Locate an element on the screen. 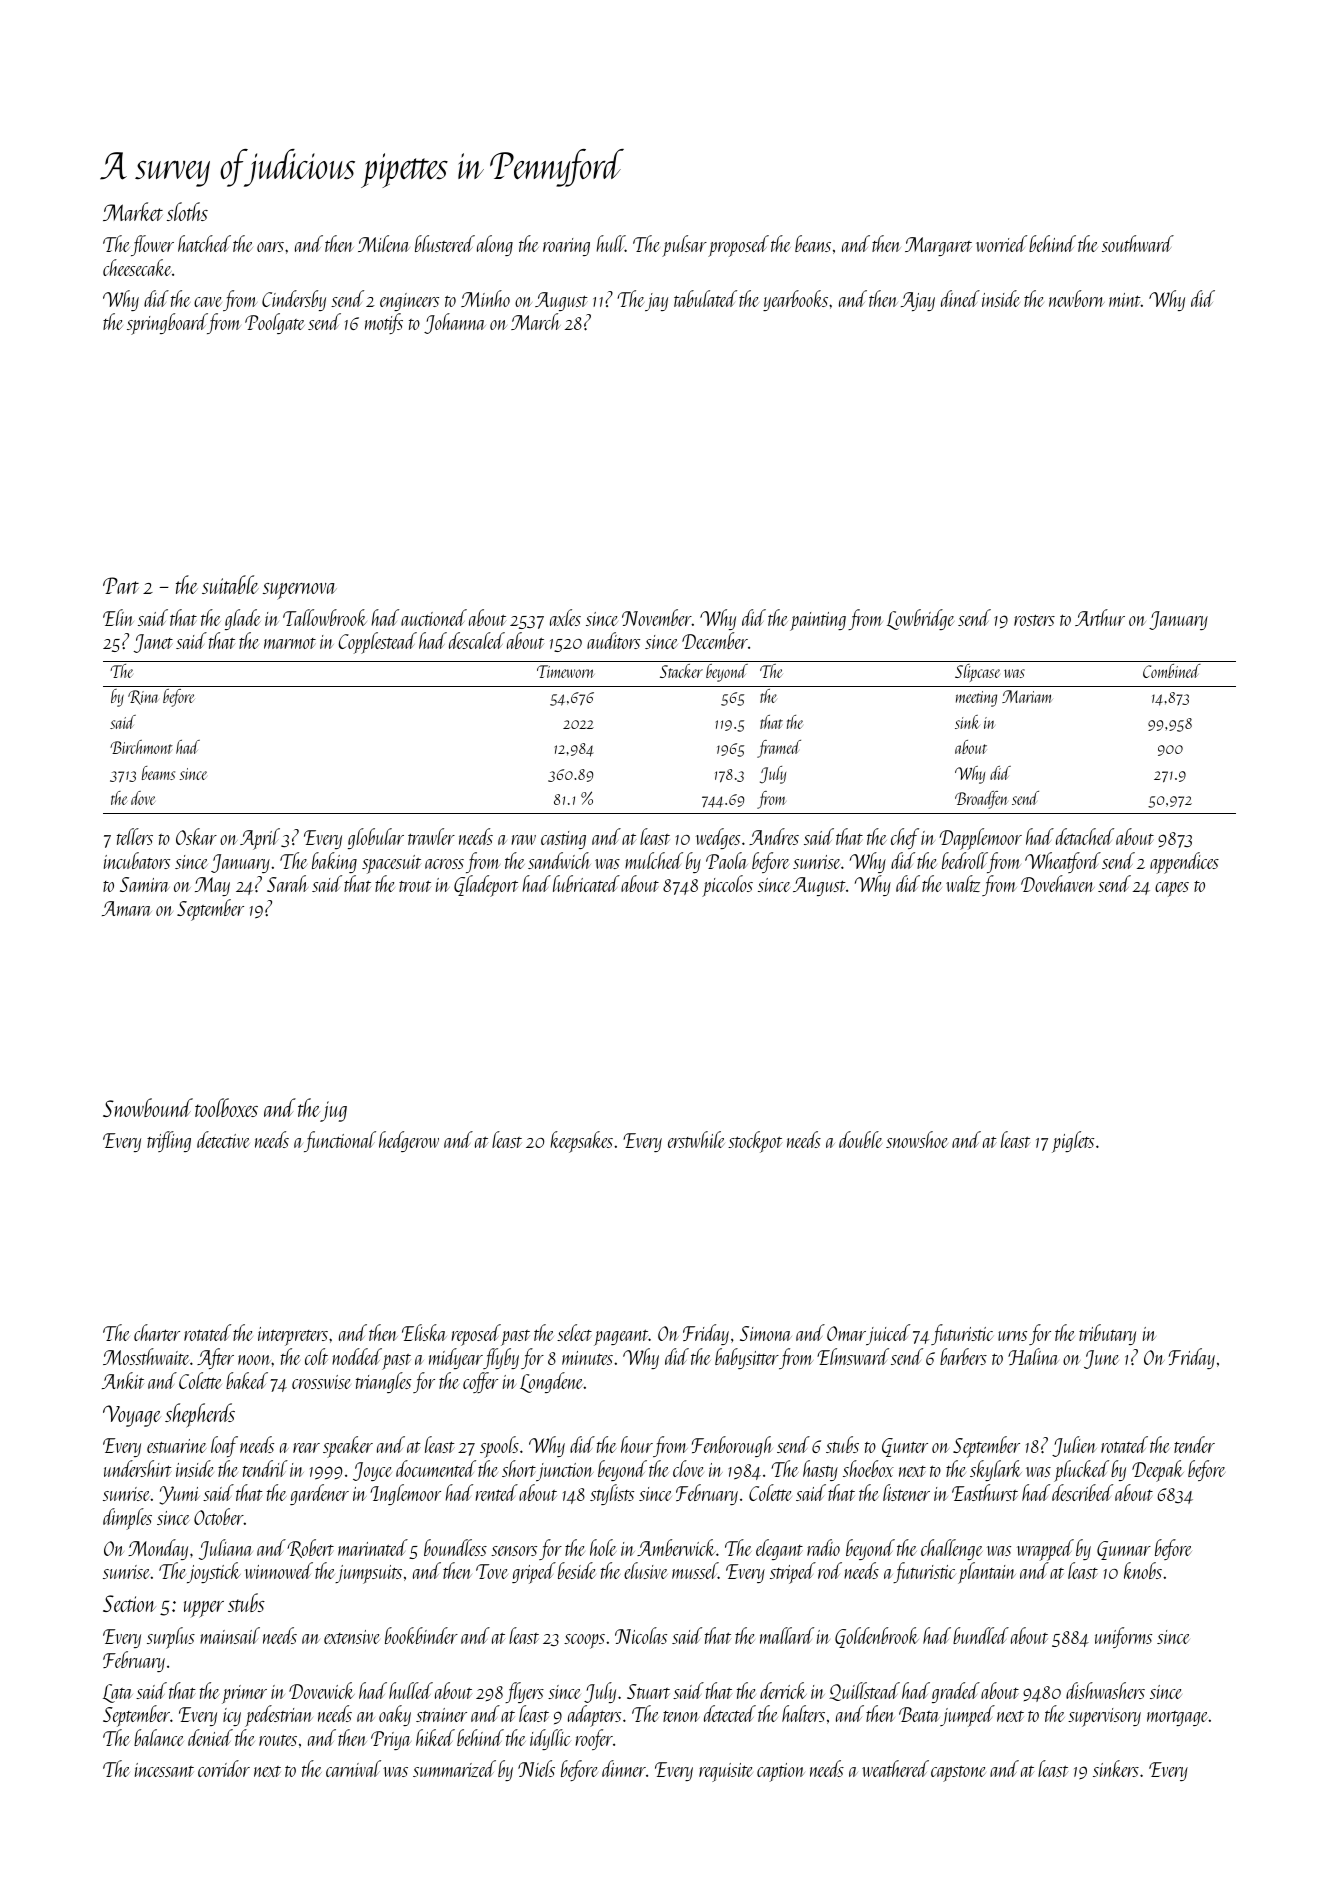 This screenshot has width=1339, height=1893. bundled is located at coordinates (981, 1635).
